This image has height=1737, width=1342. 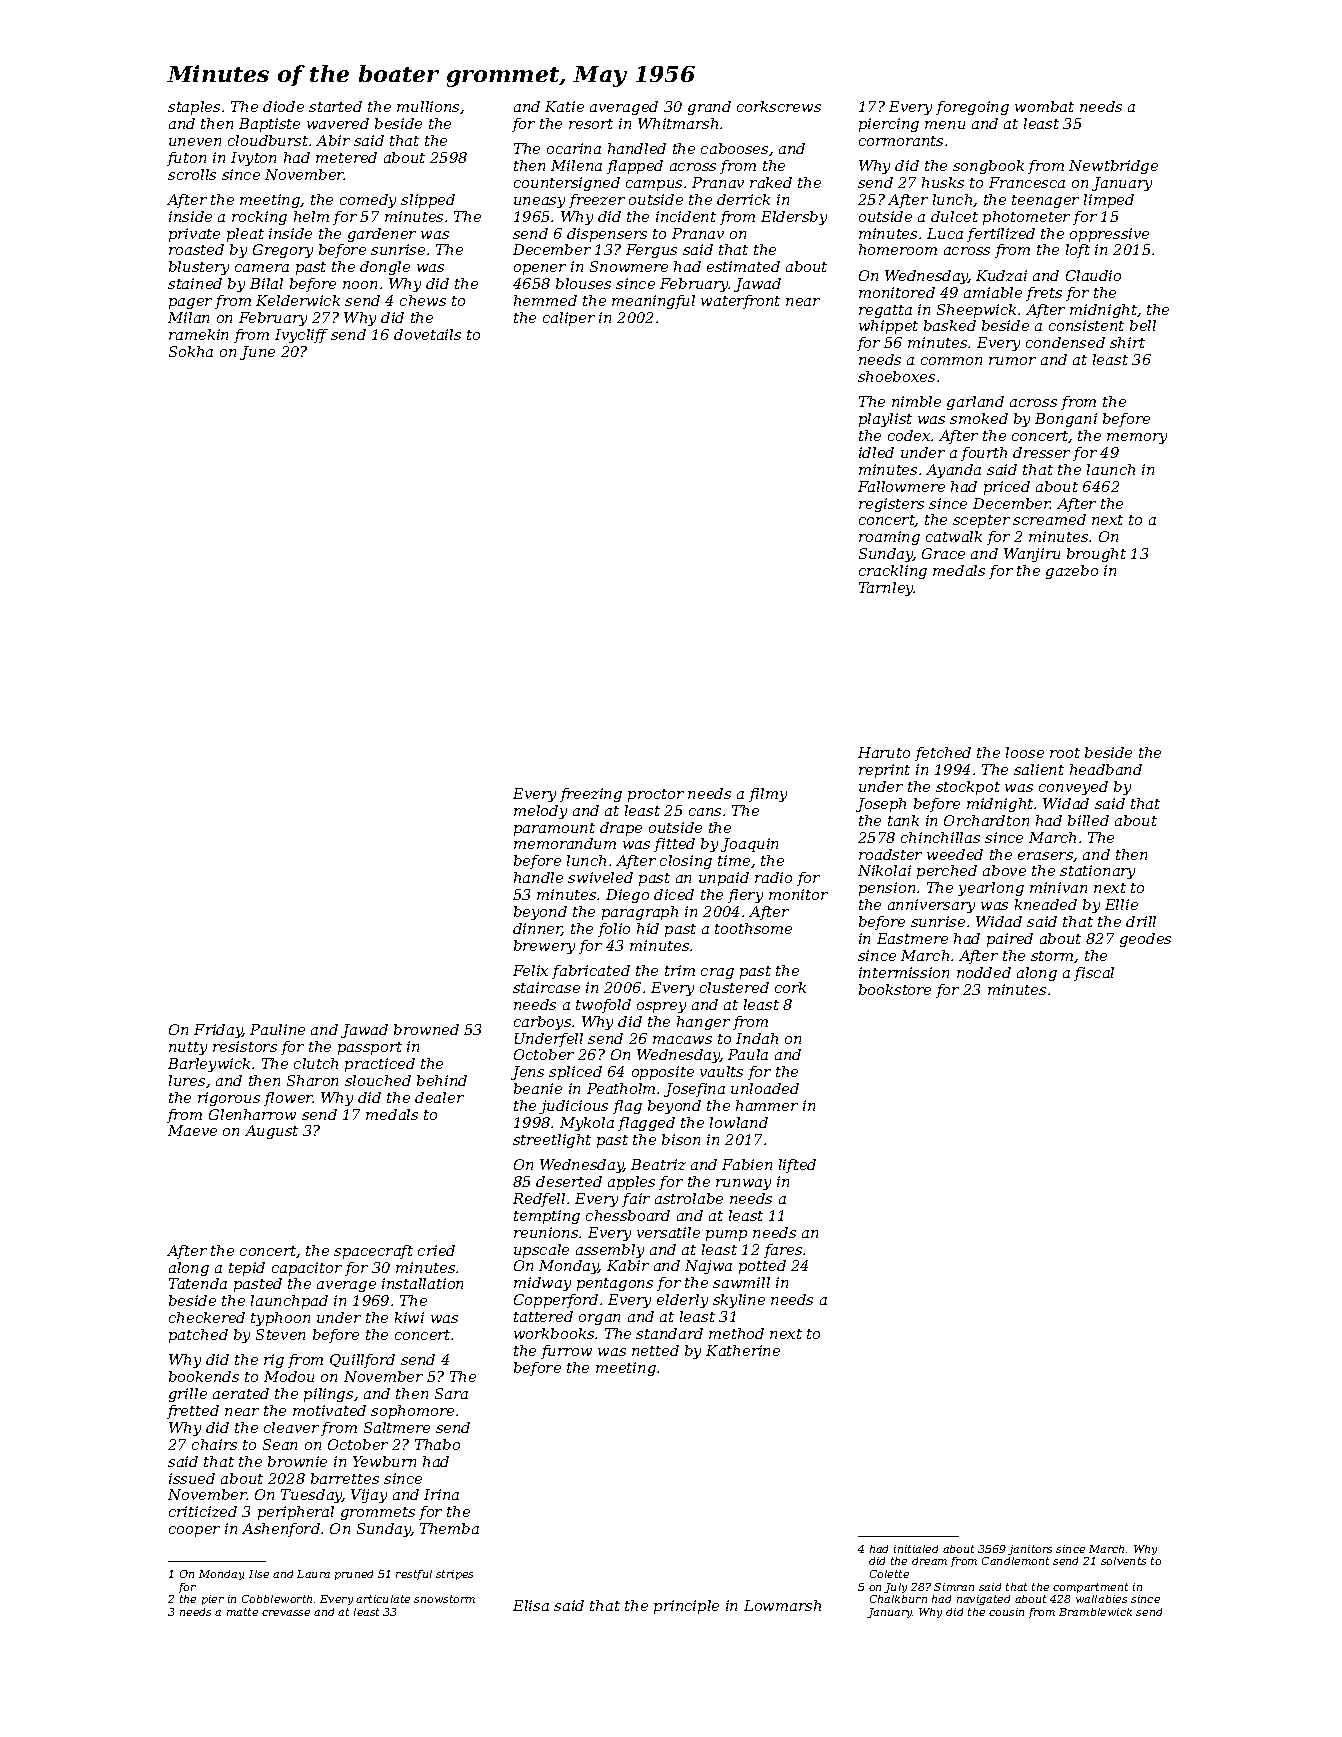 I want to click on June, so click(x=257, y=353).
